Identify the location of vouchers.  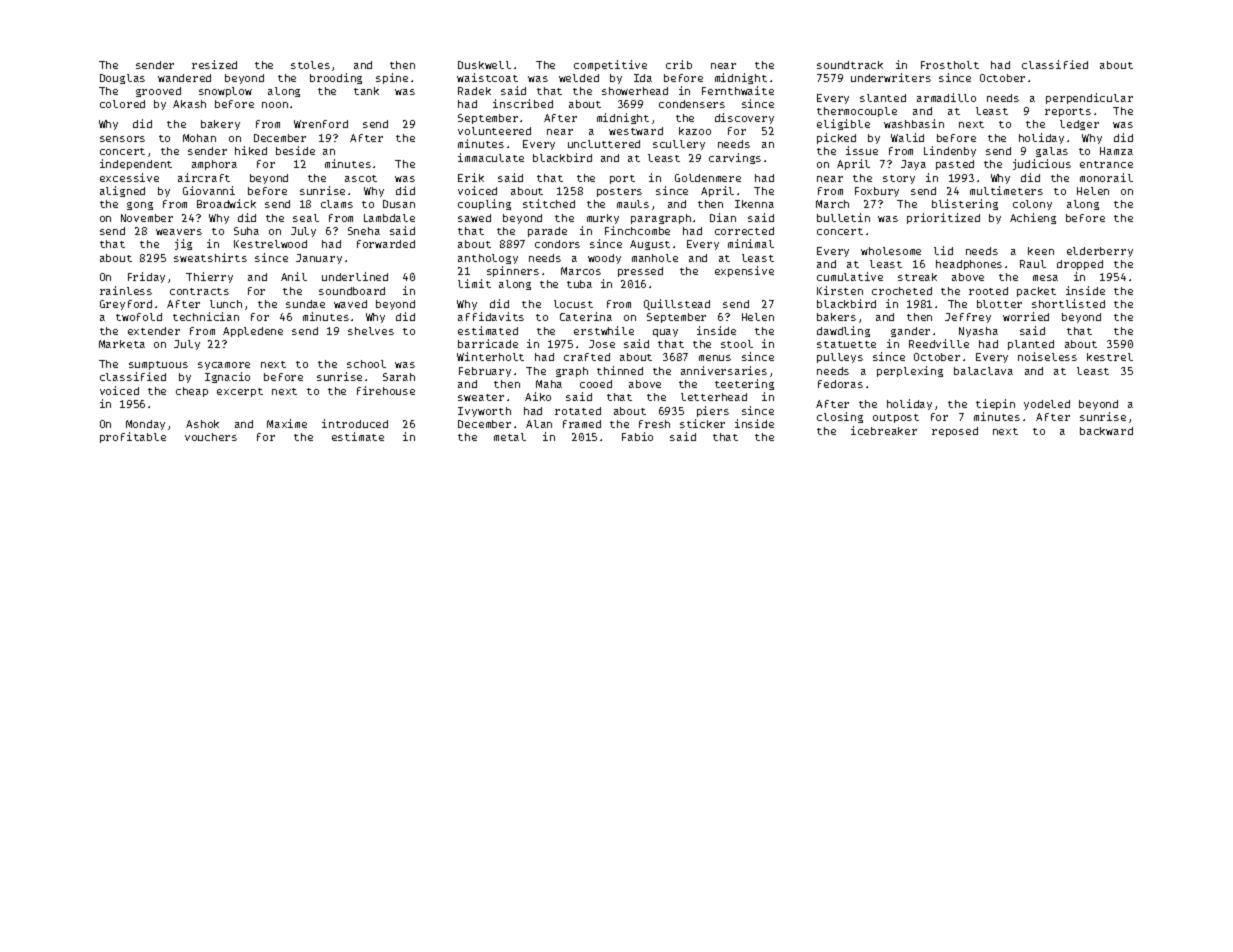
(211, 437).
